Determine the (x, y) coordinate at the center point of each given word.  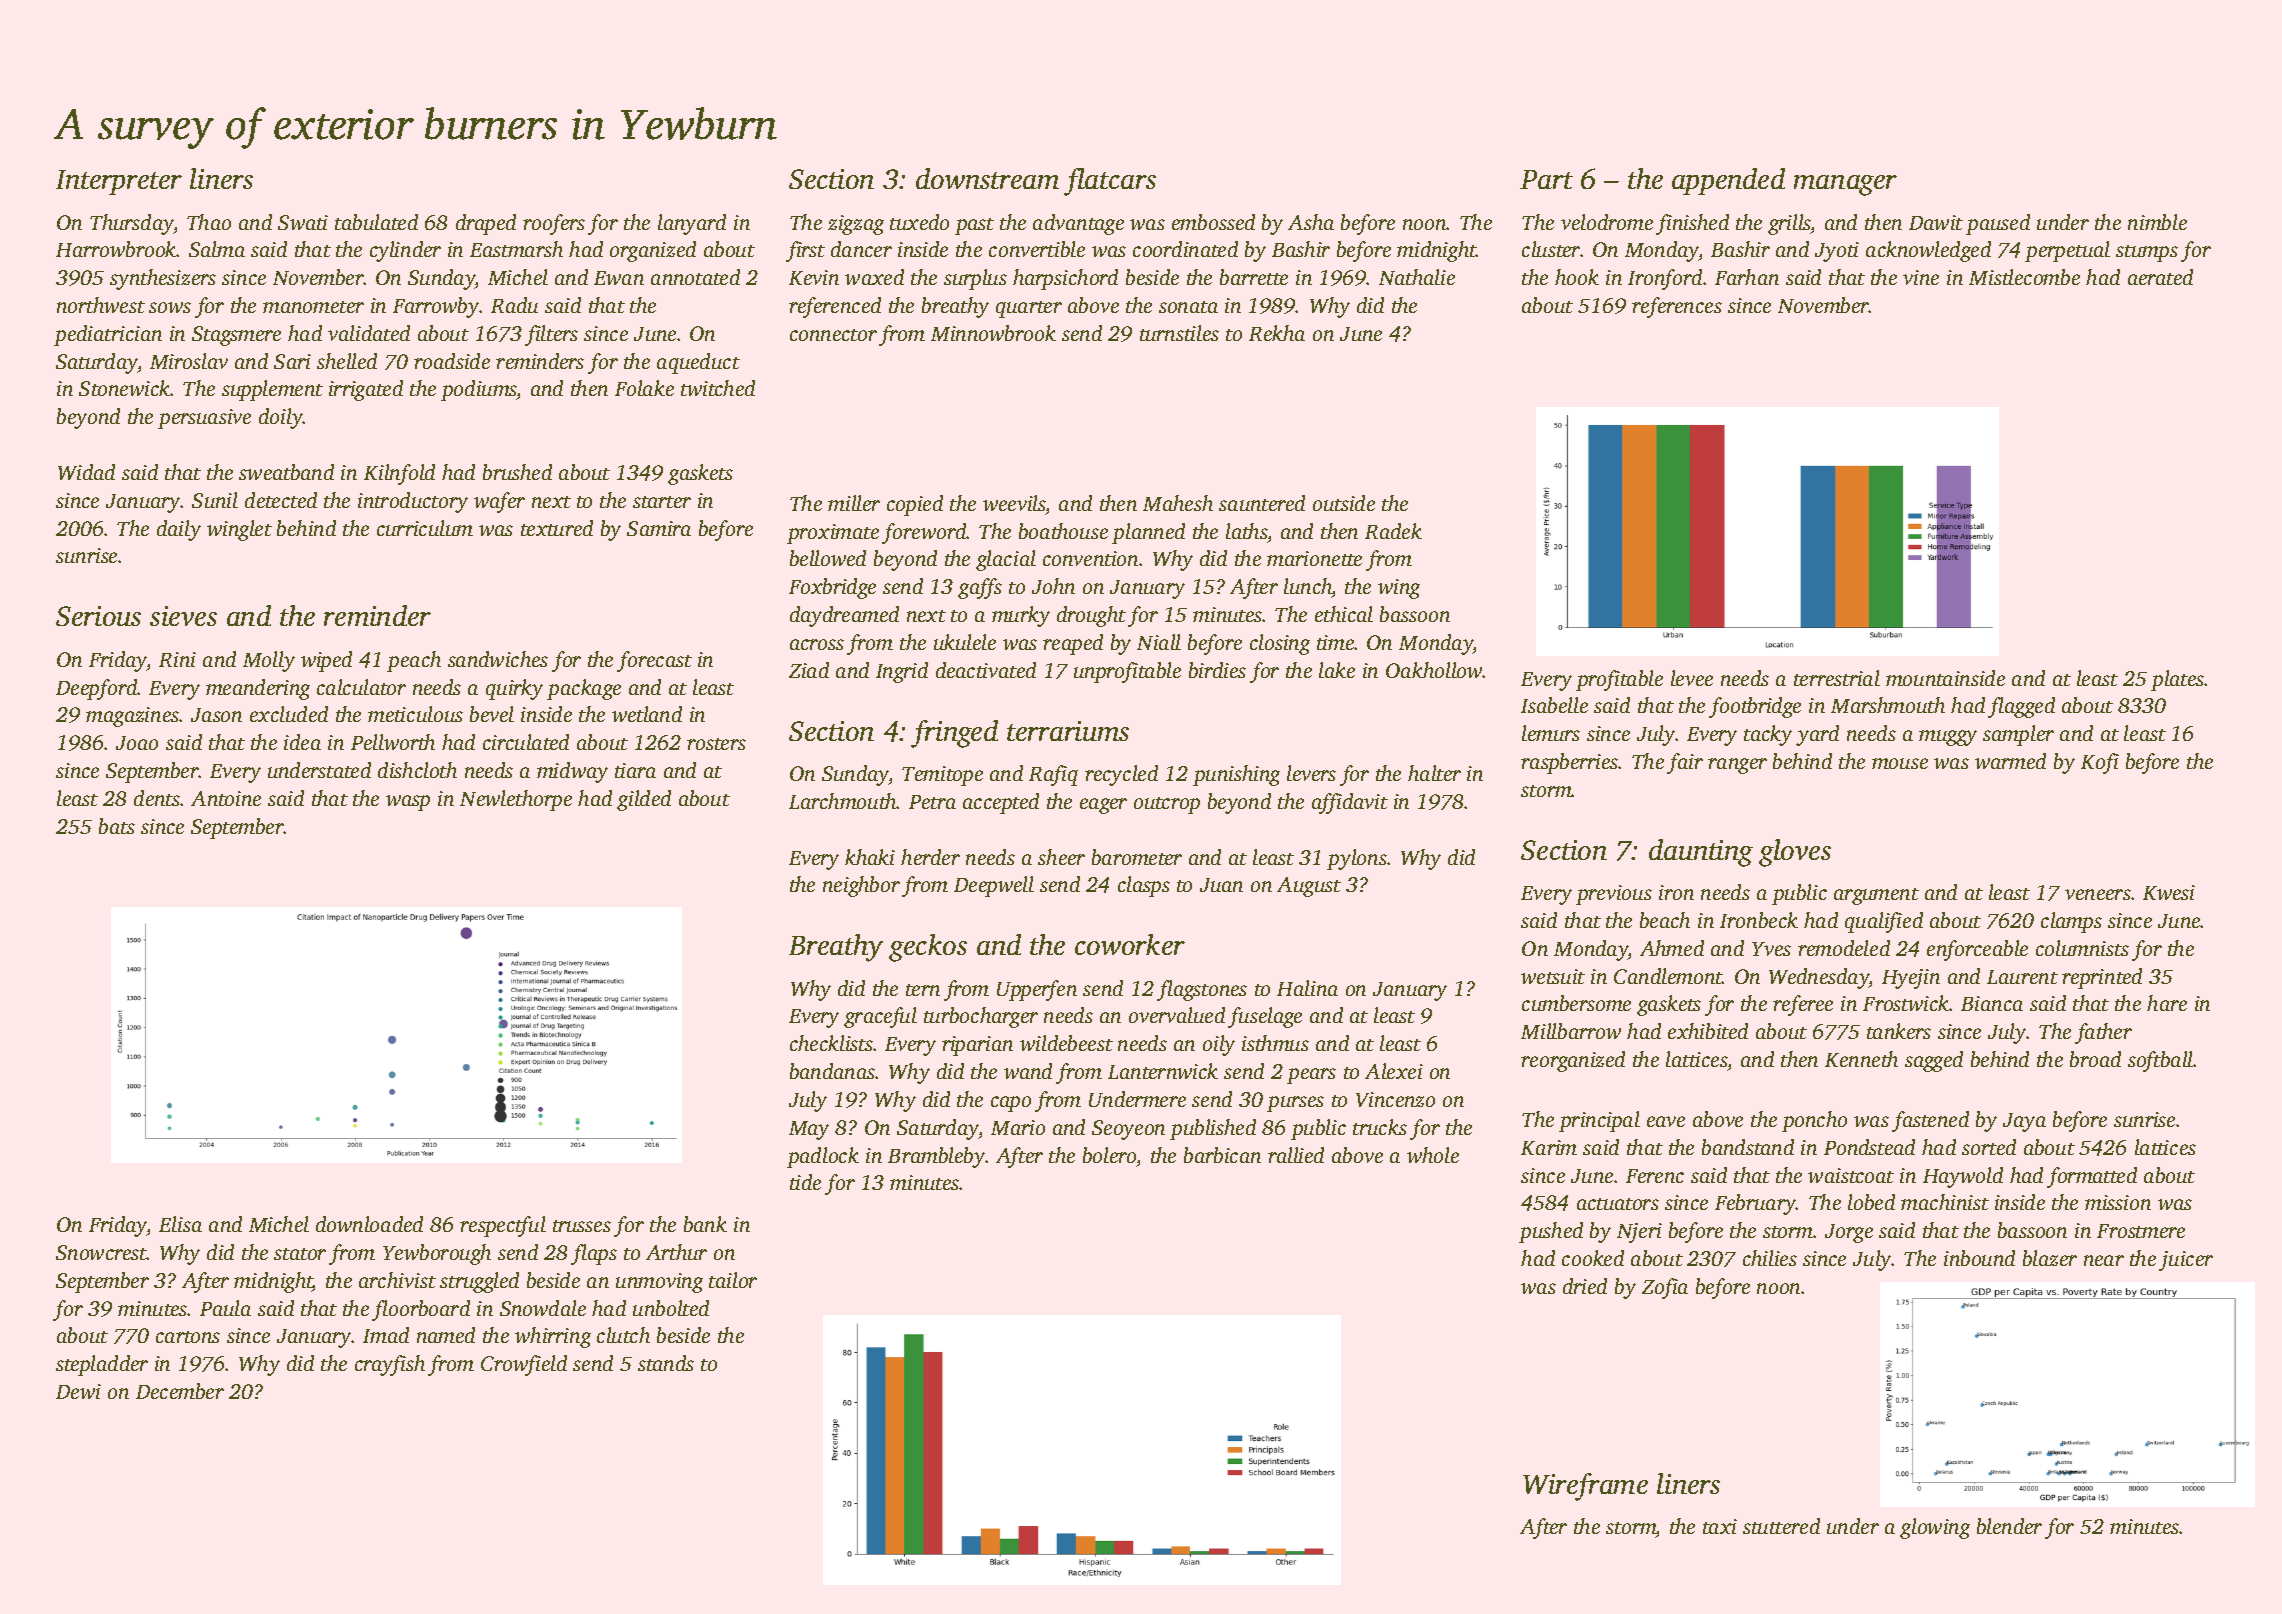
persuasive (204, 419)
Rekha (1277, 333)
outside (1344, 503)
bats (117, 826)
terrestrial (1837, 678)
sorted (1989, 1147)
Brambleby (937, 1157)
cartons (188, 1337)
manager (1845, 185)
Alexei (1394, 1071)
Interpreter (119, 182)
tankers (1899, 1031)
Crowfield (524, 1365)
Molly (269, 661)
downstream (987, 178)
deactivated (986, 670)
